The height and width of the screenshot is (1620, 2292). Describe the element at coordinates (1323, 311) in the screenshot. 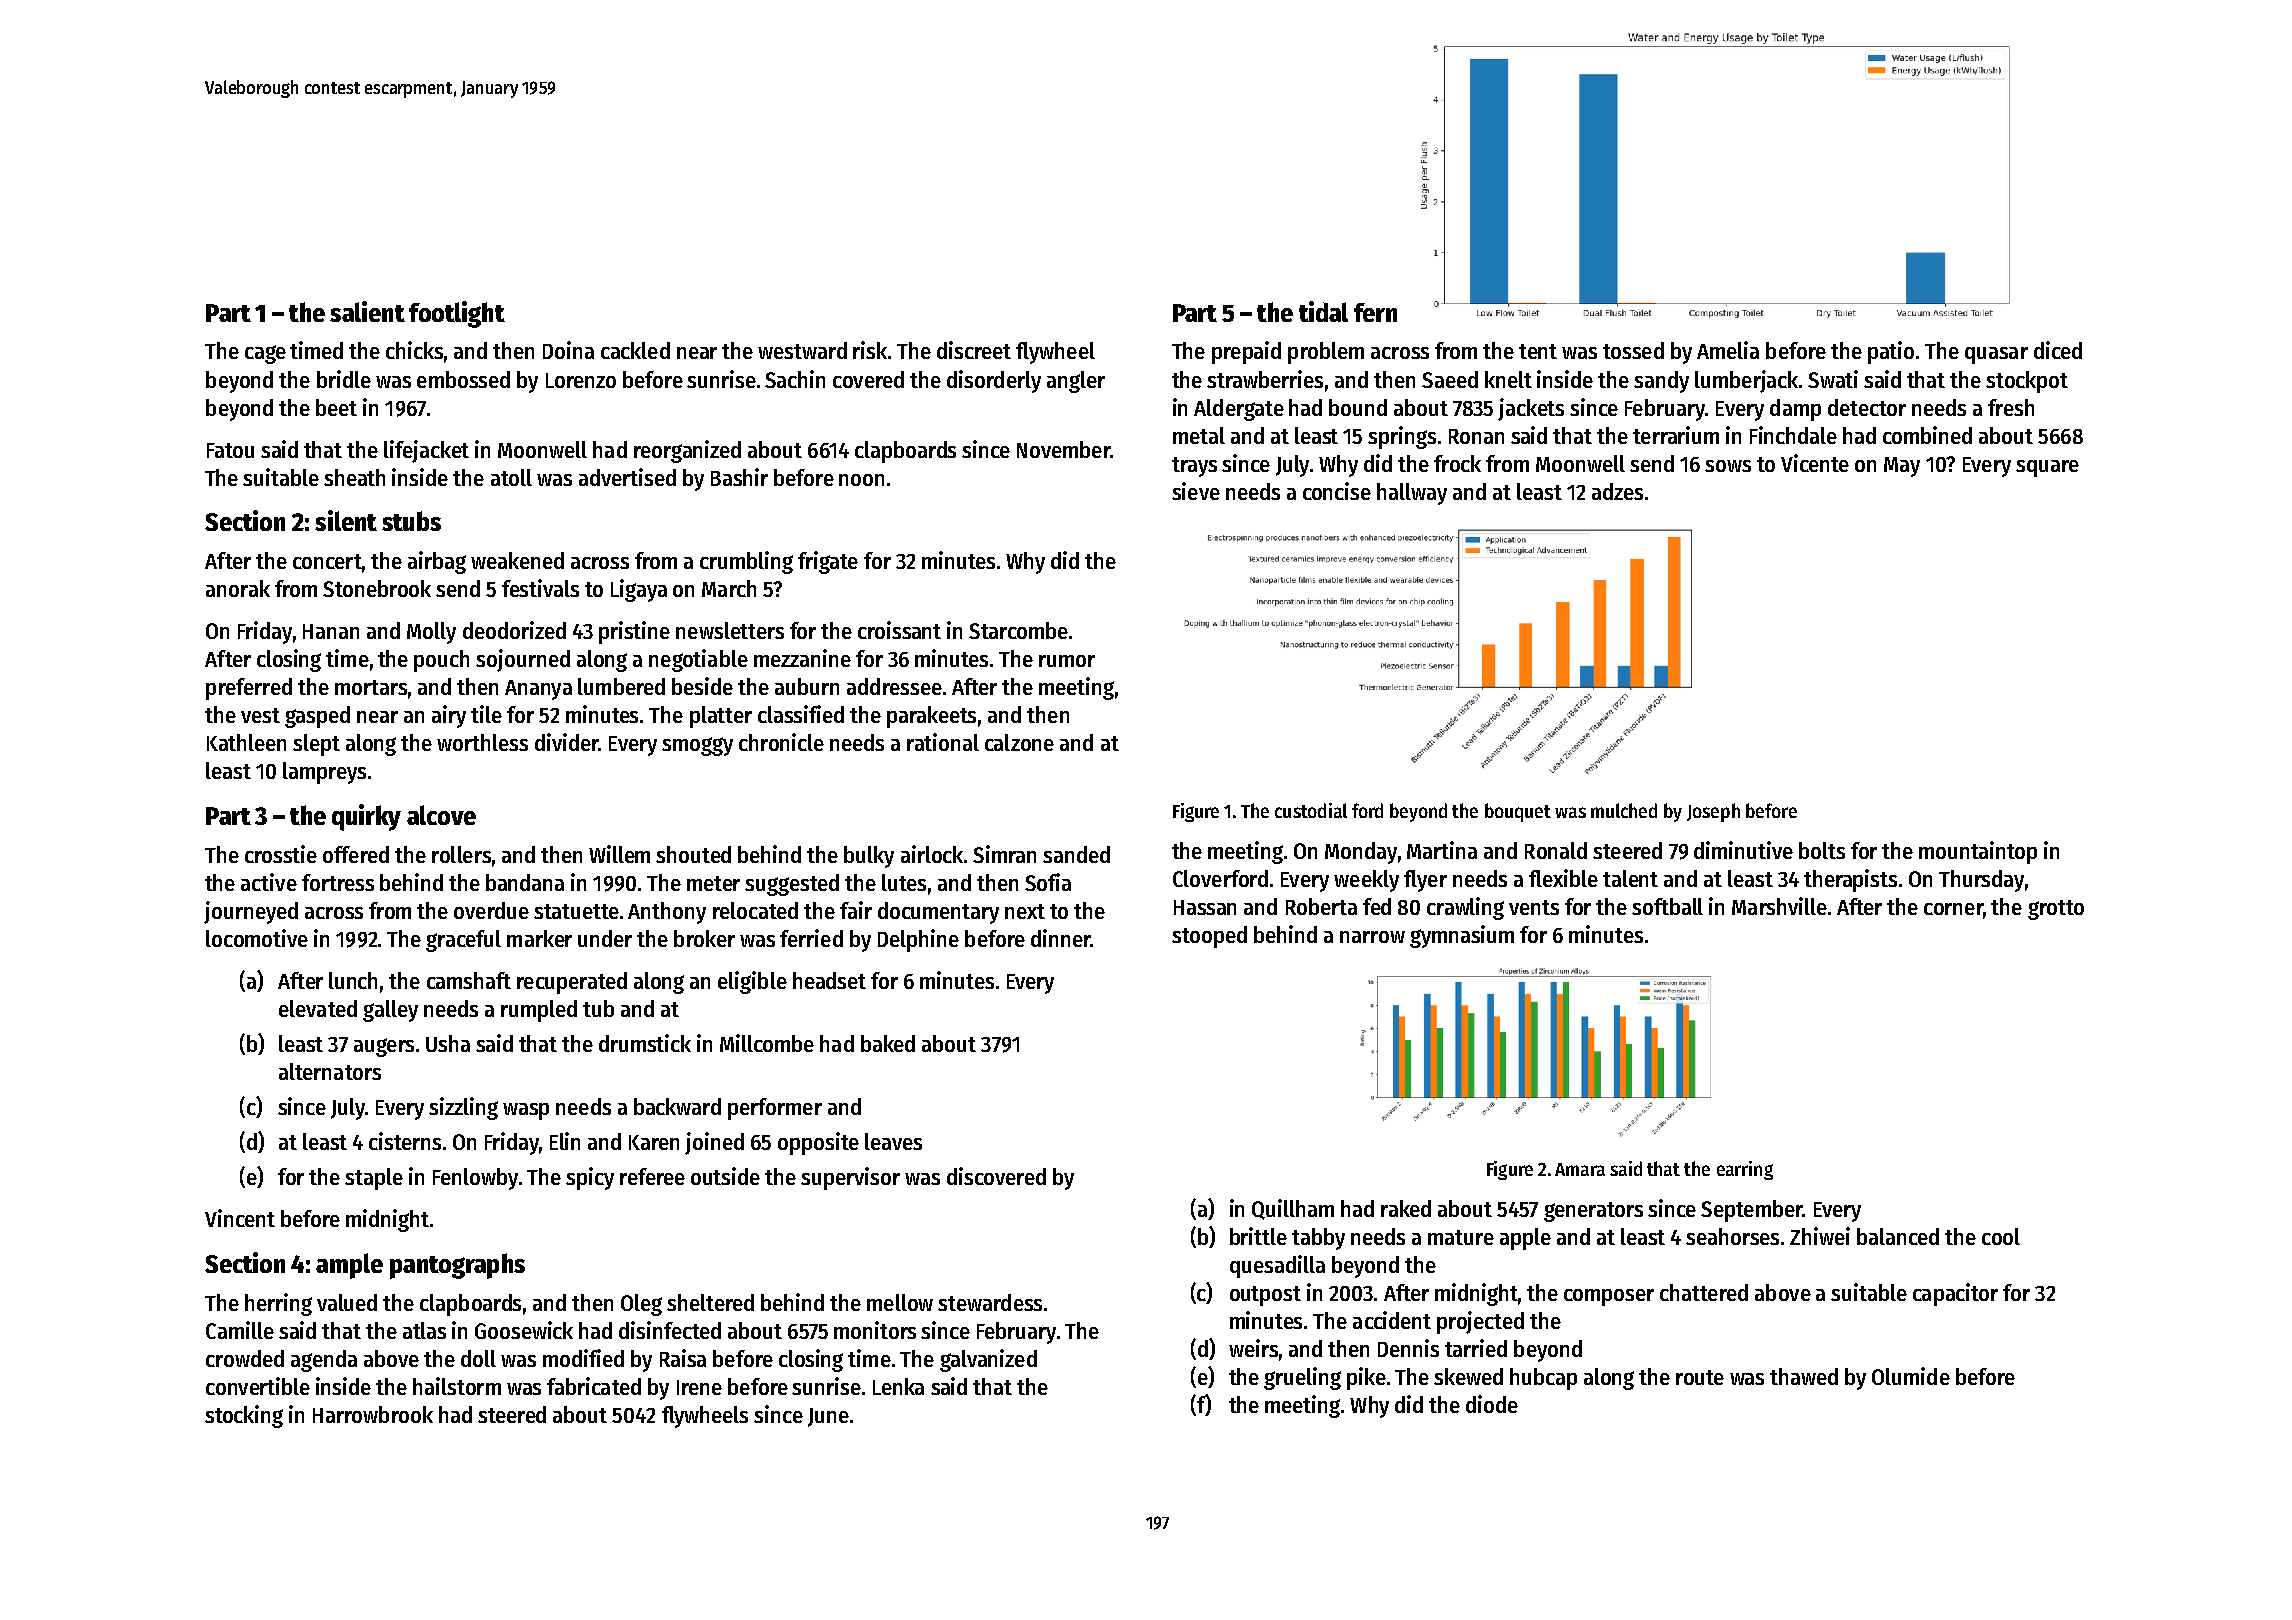

I see `tidal` at that location.
